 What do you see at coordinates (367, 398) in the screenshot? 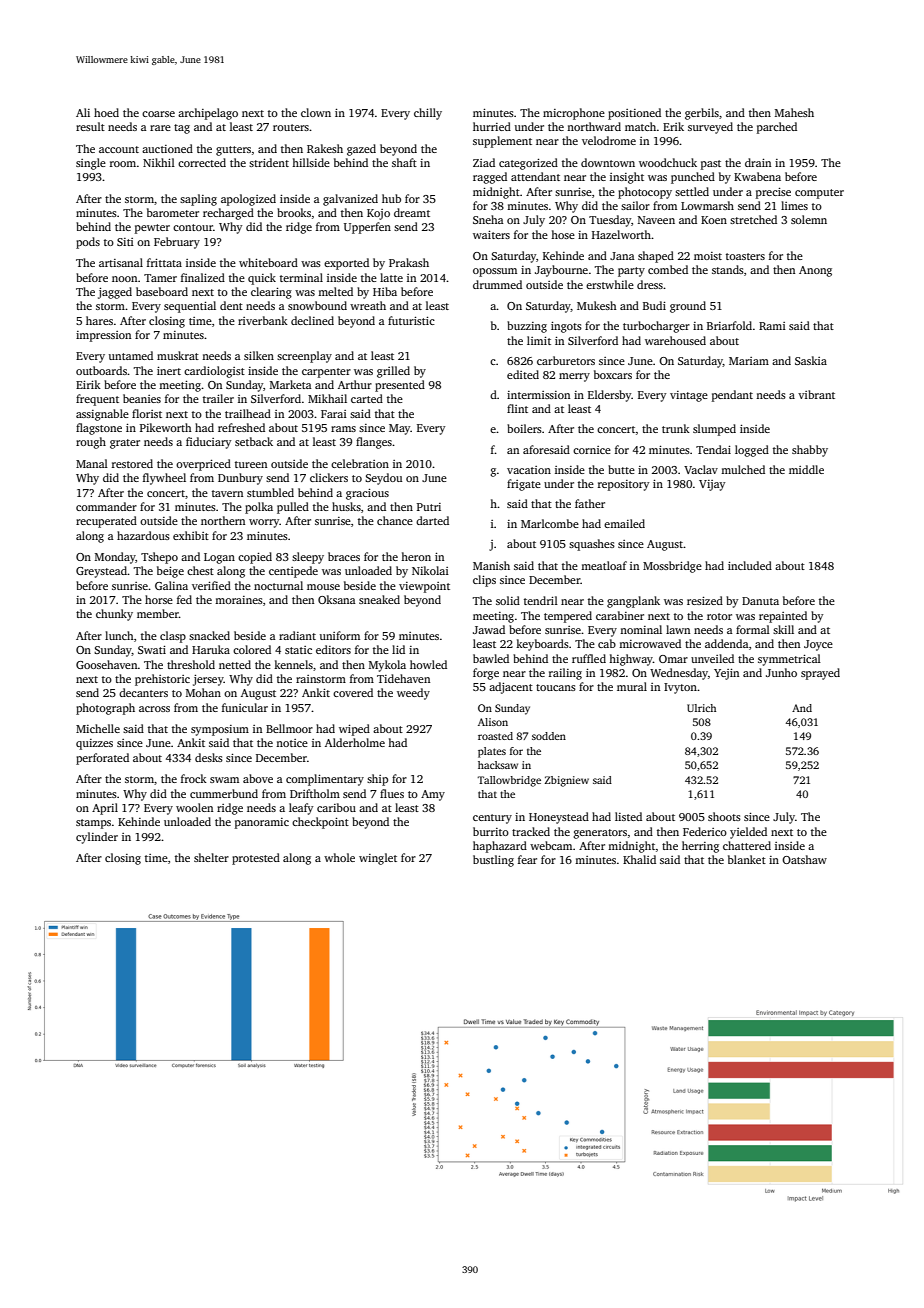
I see `carted` at bounding box center [367, 398].
